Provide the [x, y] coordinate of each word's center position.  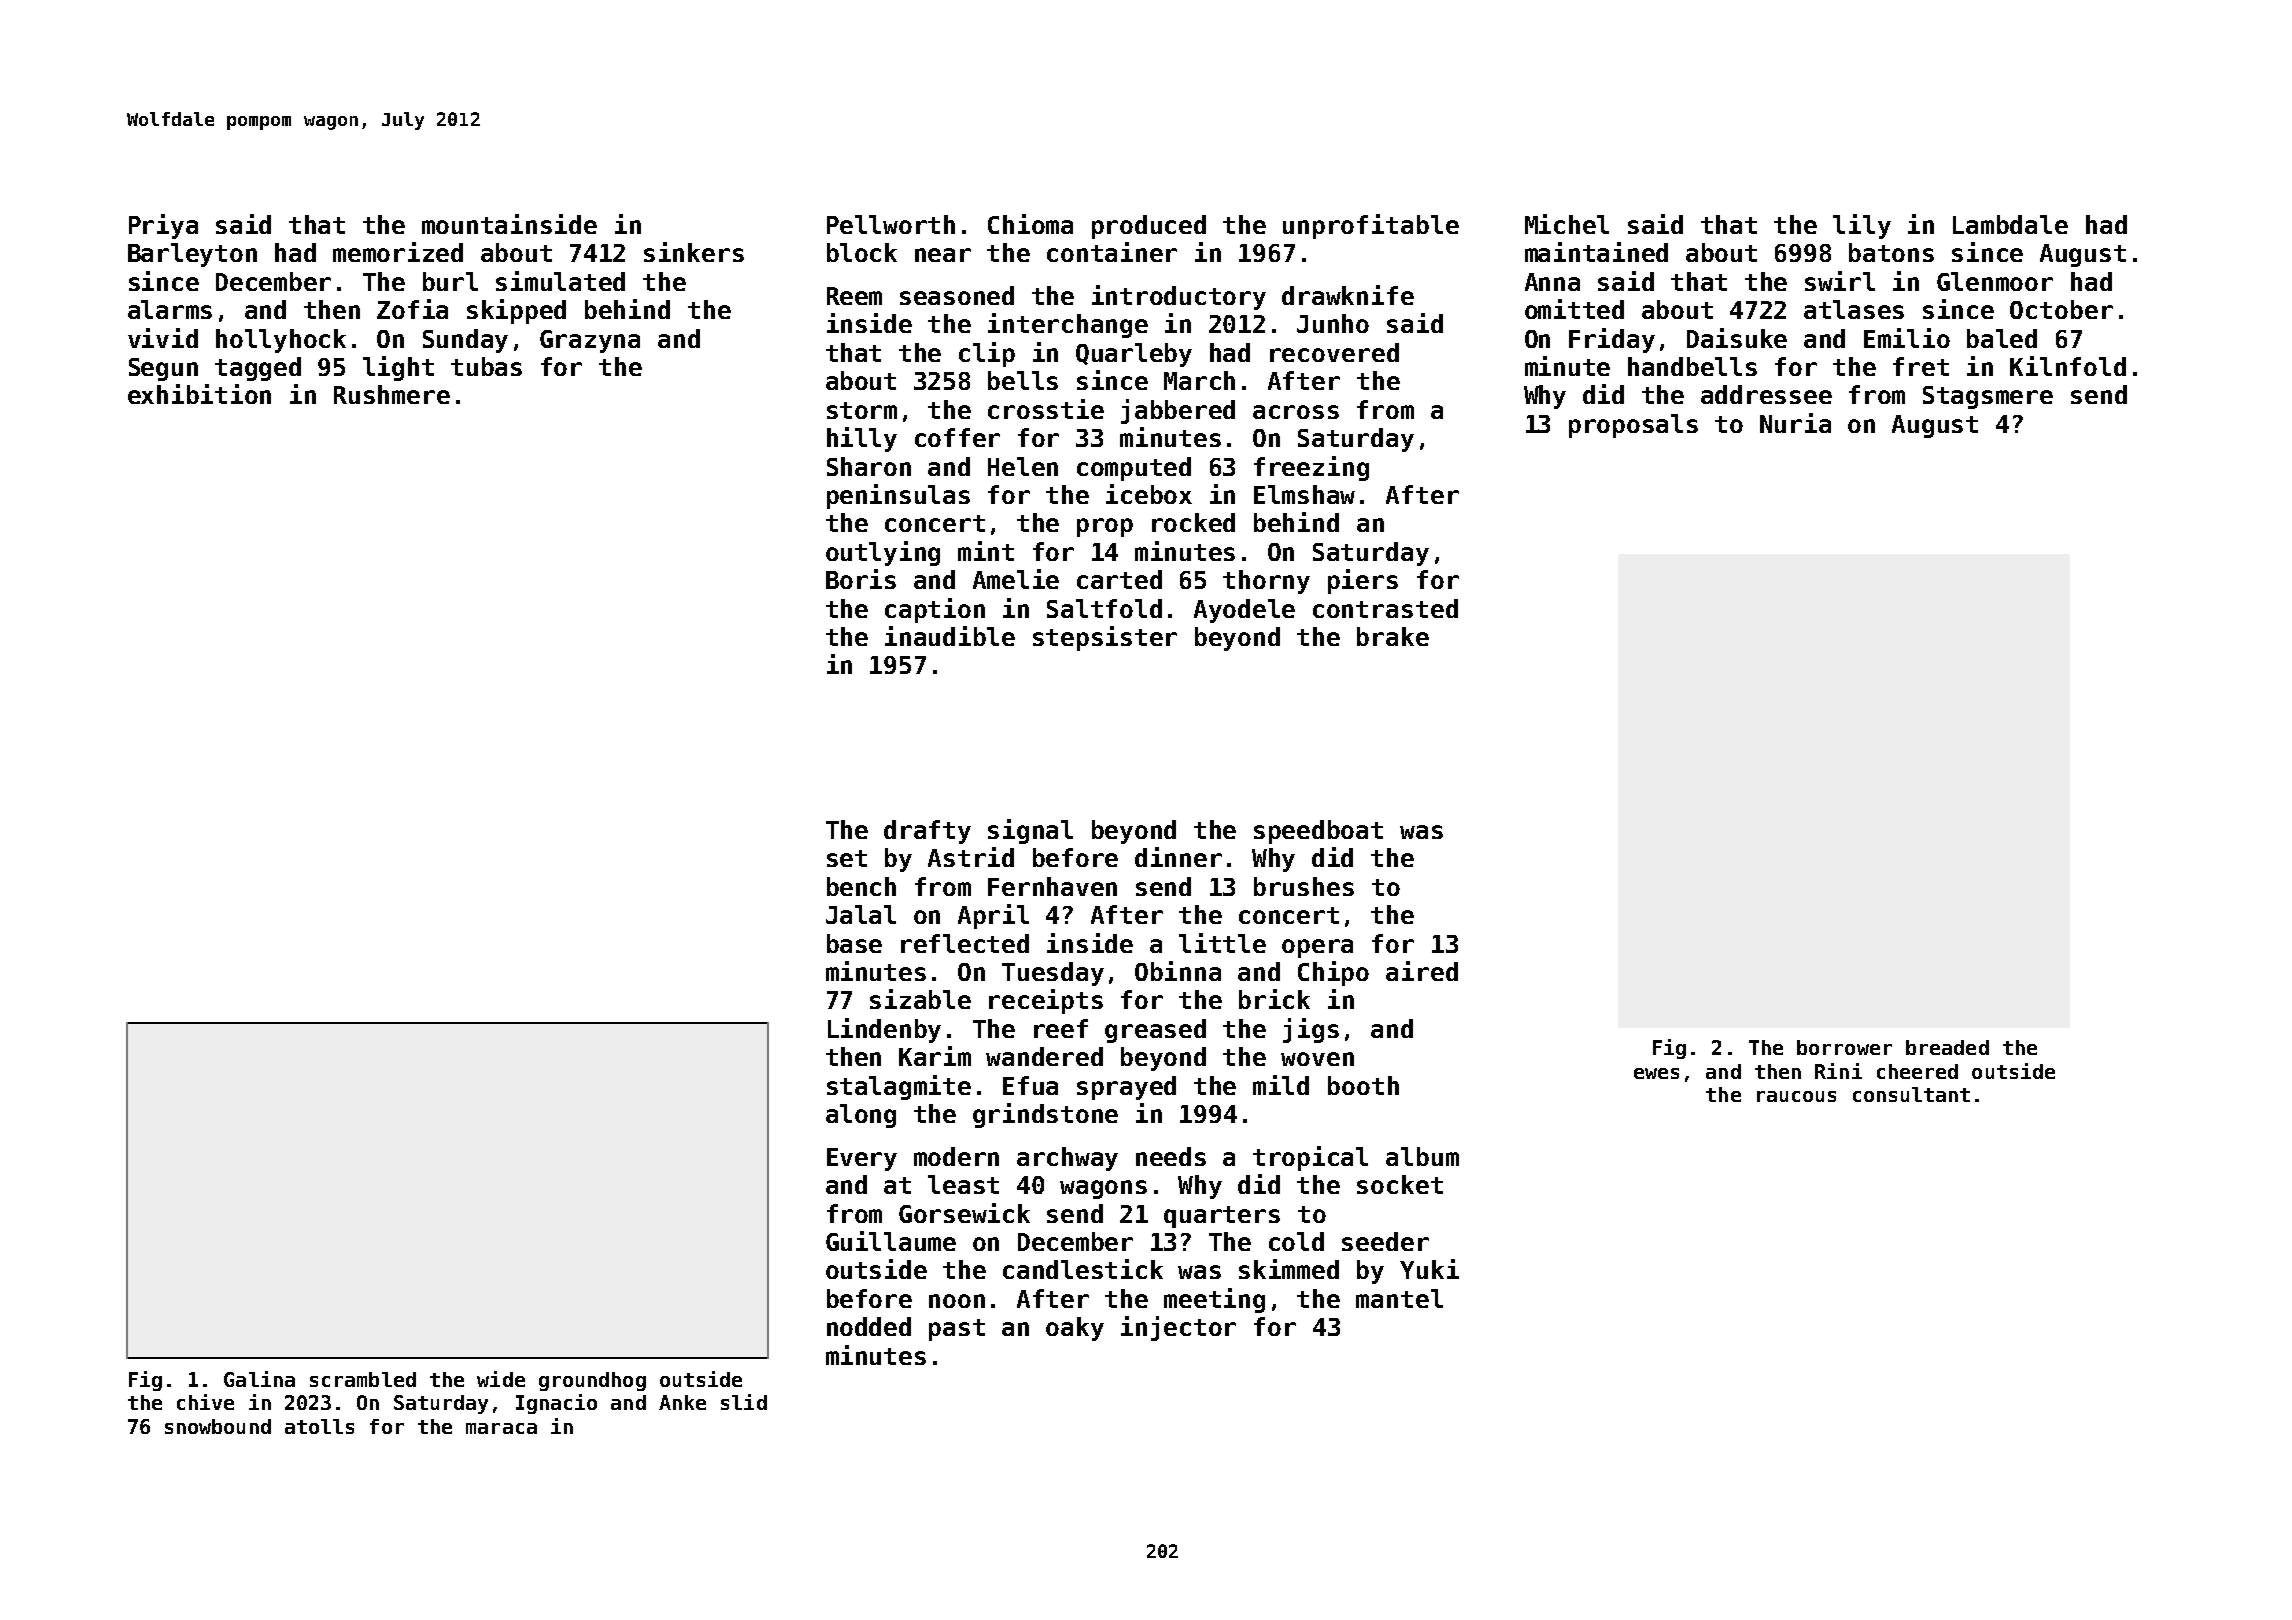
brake [1393, 636]
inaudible [950, 636]
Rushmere [392, 394]
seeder [1385, 1241]
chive [205, 1402]
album [1422, 1156]
